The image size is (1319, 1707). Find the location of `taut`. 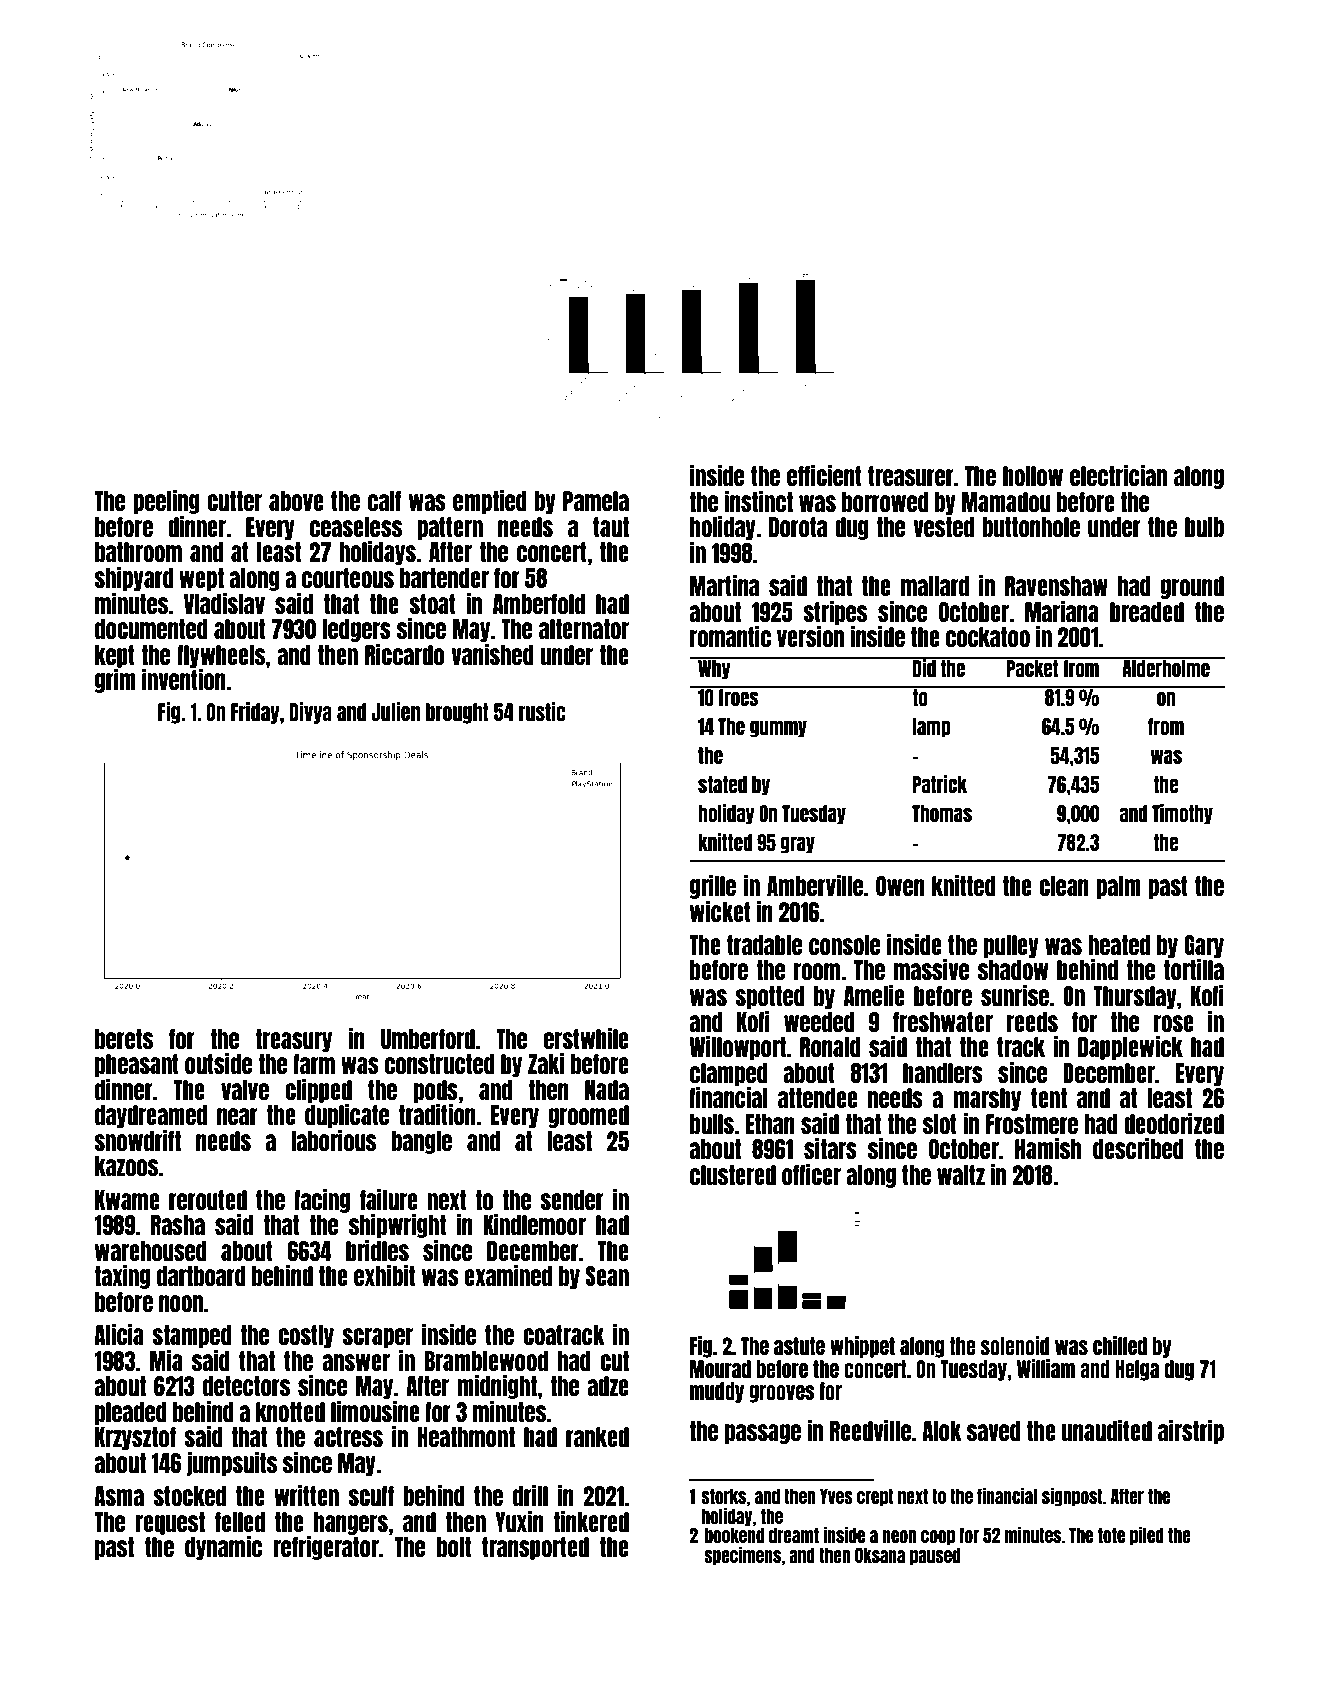

taut is located at coordinates (611, 527).
